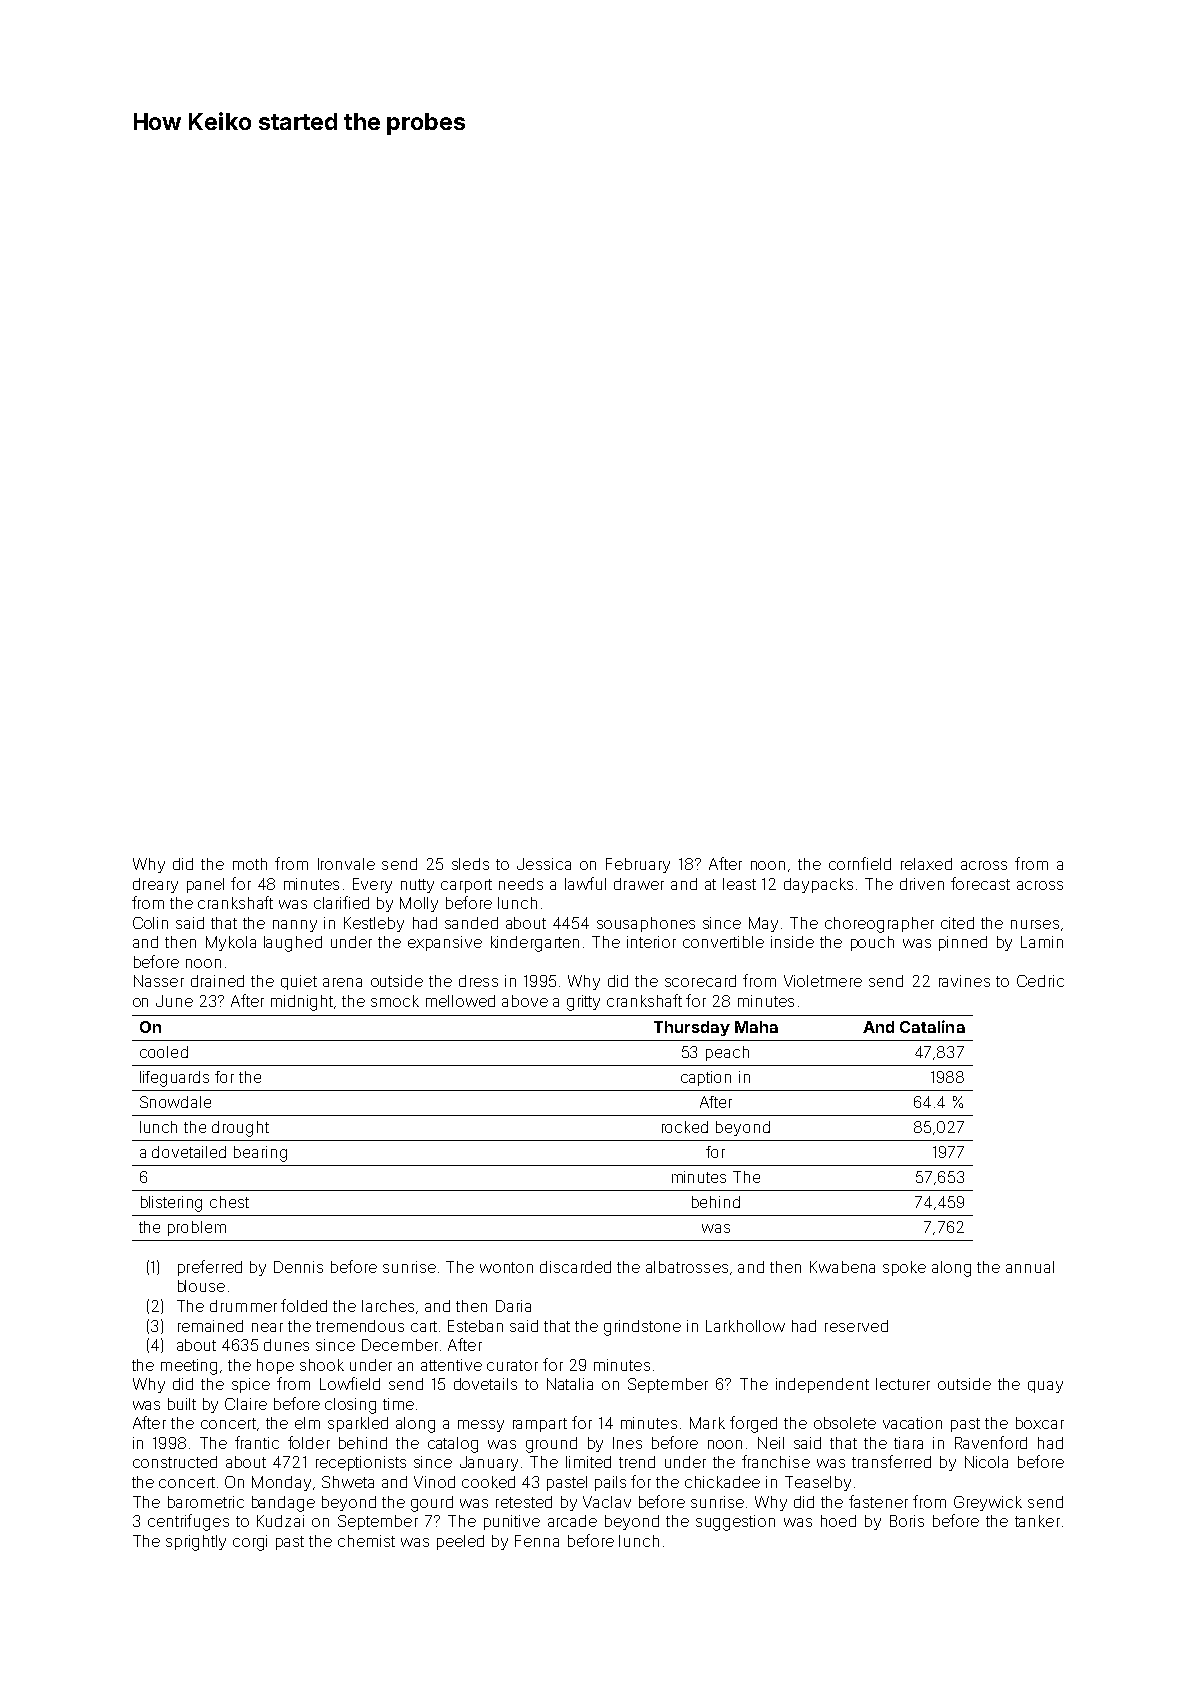 The width and height of the page is (1196, 1691). Describe the element at coordinates (360, 1326) in the page. I see `tremendous` at that location.
